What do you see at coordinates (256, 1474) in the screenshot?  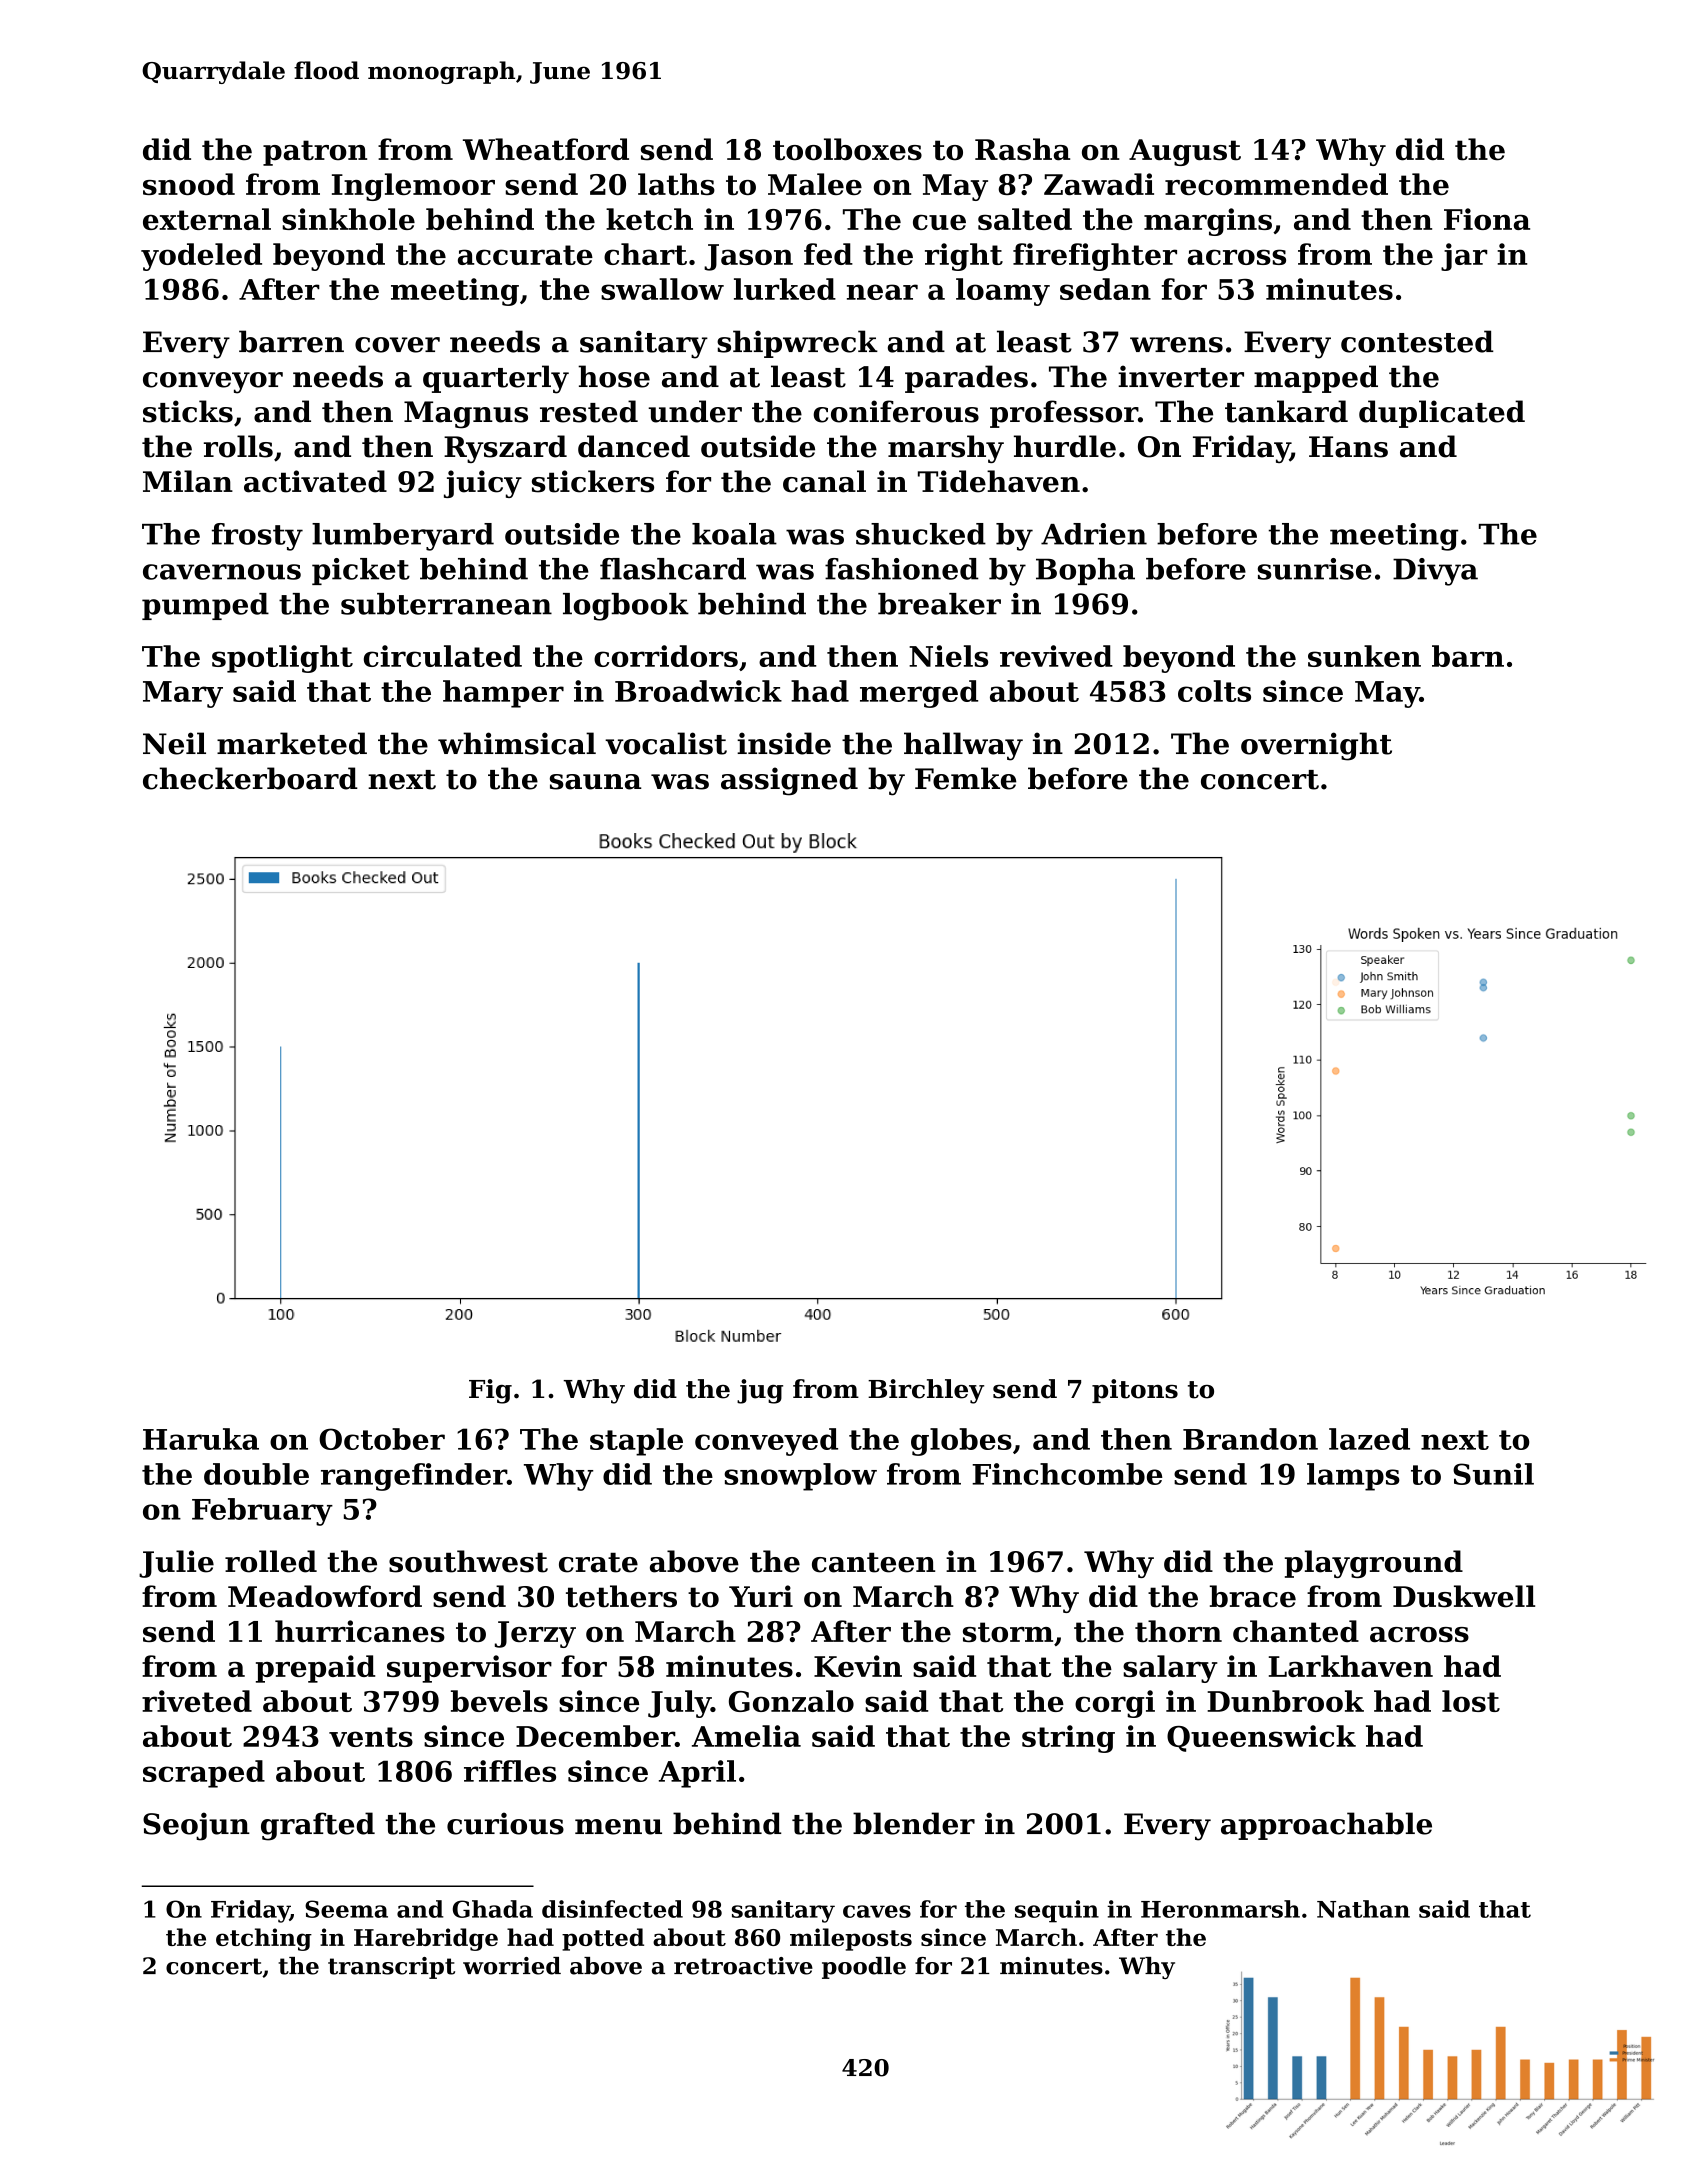 I see `double` at bounding box center [256, 1474].
